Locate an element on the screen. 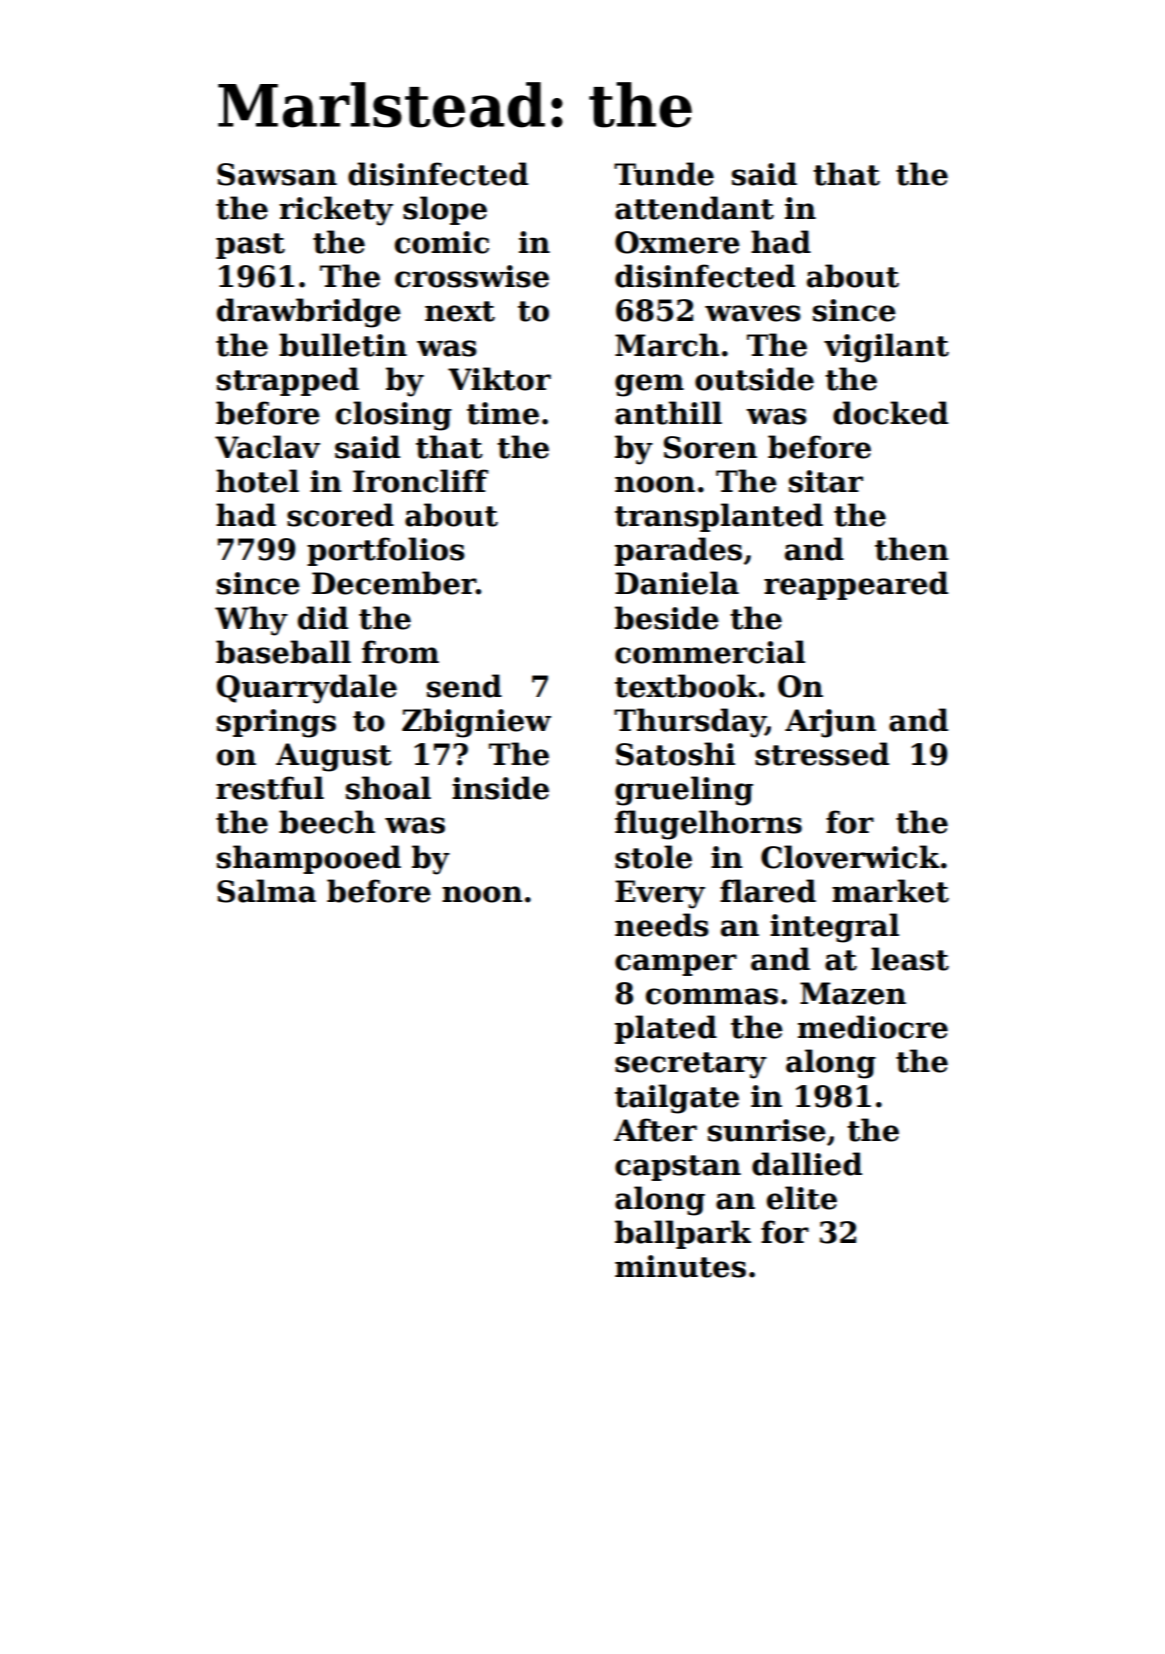 Image resolution: width=1165 pixels, height=1654 pixels. hotel is located at coordinates (257, 481).
